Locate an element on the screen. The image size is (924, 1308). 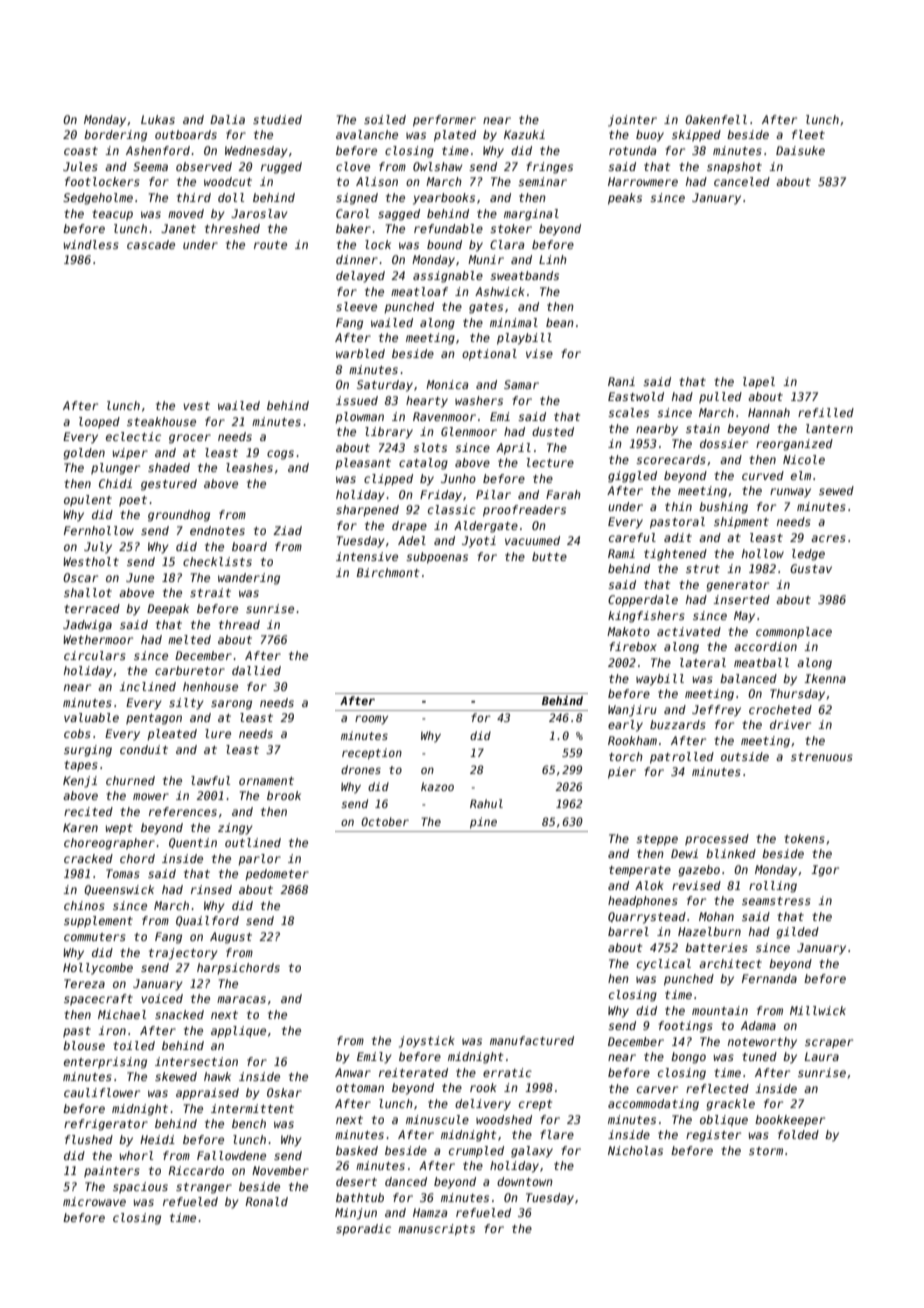
stranger is located at coordinates (204, 1188).
